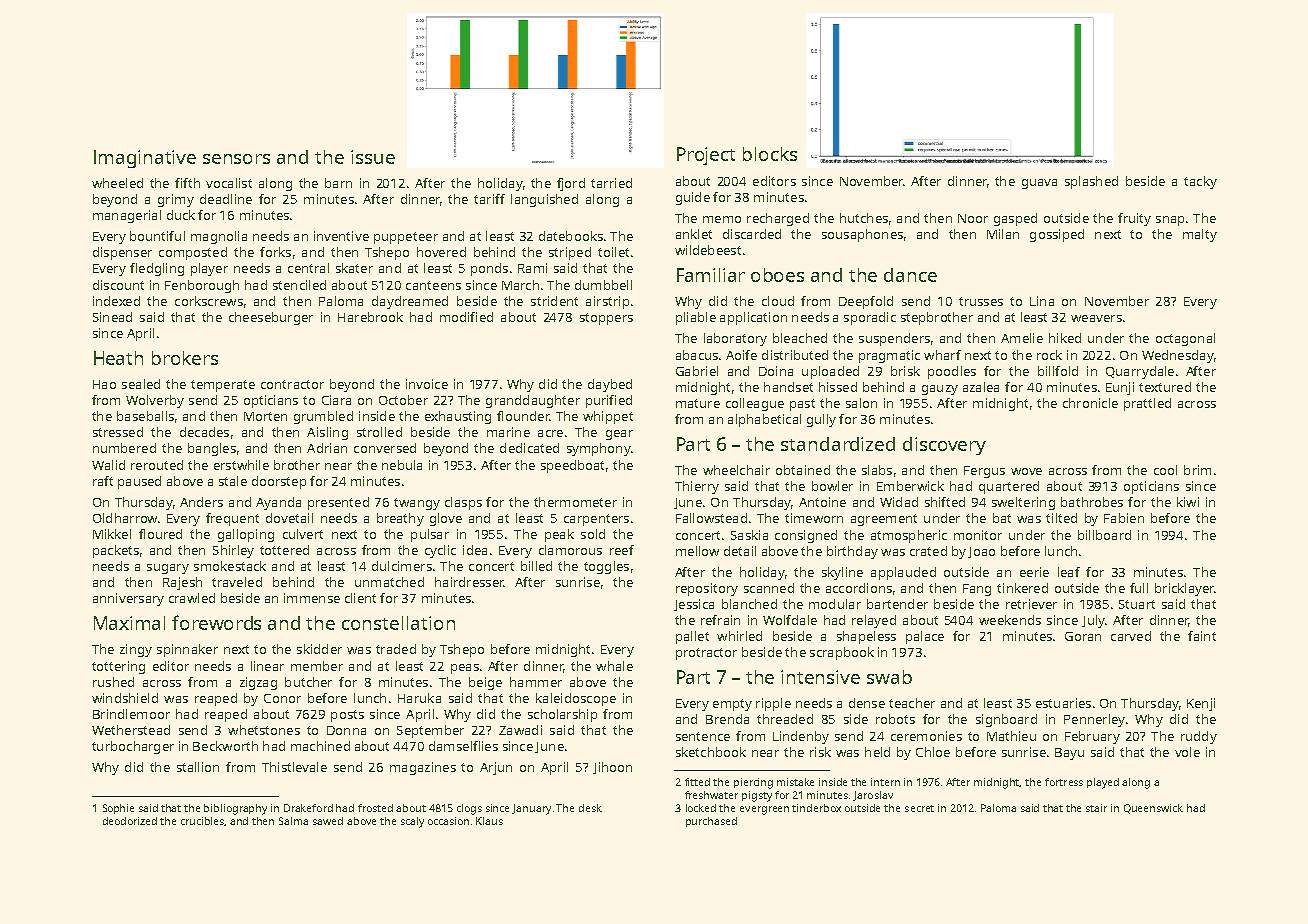  Describe the element at coordinates (400, 519) in the page. I see `breathy` at that location.
